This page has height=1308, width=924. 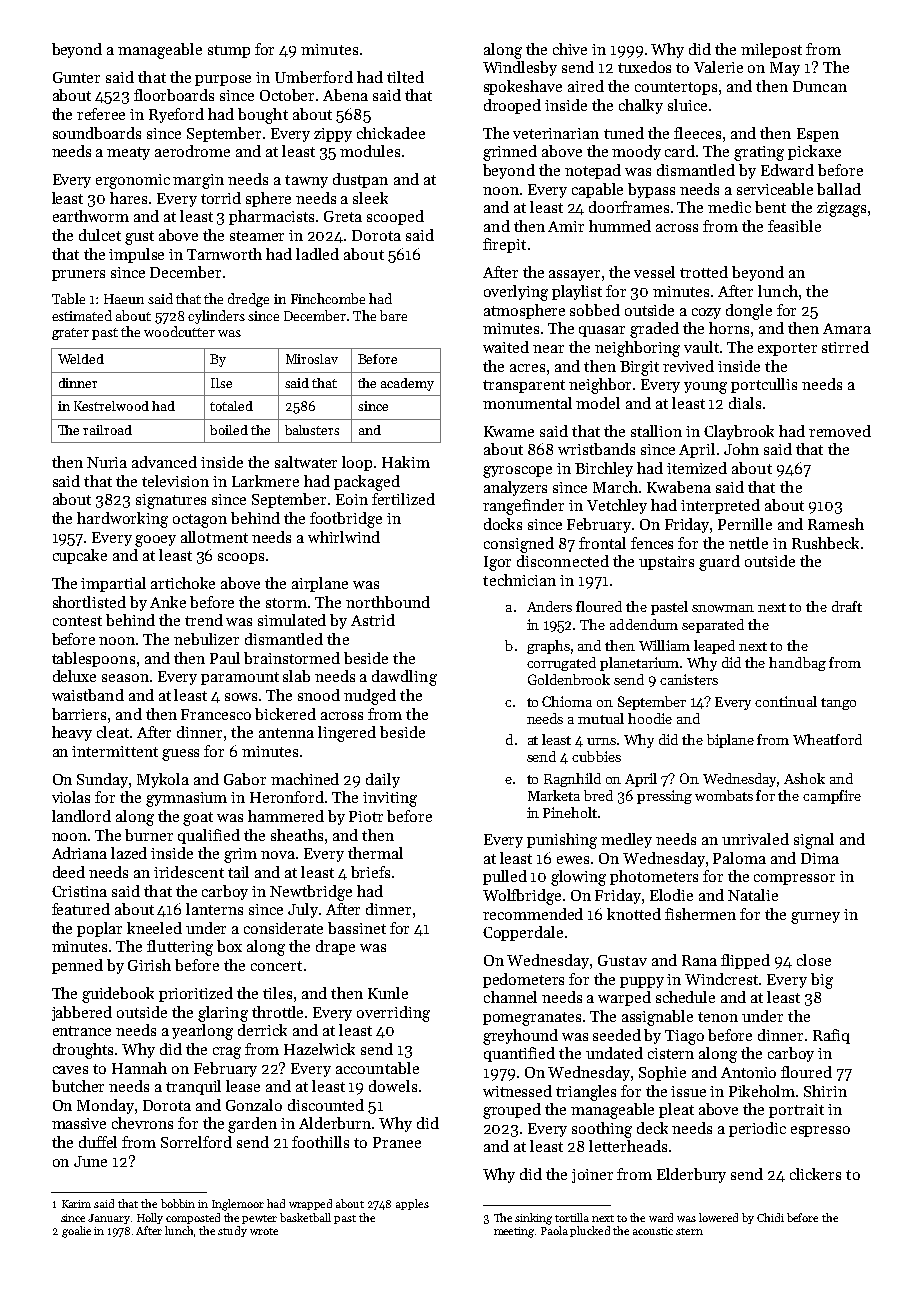 I want to click on study, so click(x=232, y=1231).
